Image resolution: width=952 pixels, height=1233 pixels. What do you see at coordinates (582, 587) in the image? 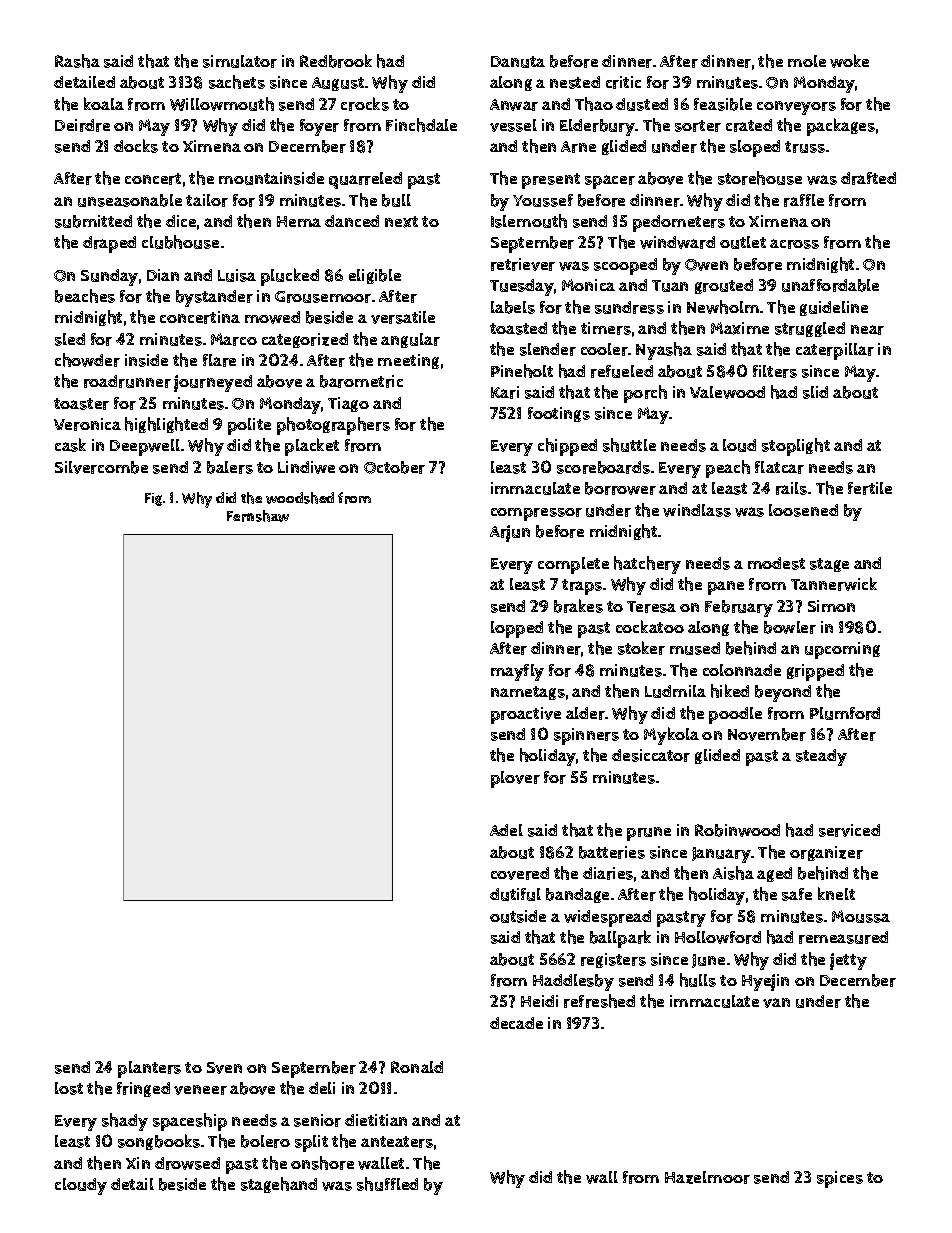
I see `traps` at bounding box center [582, 587].
